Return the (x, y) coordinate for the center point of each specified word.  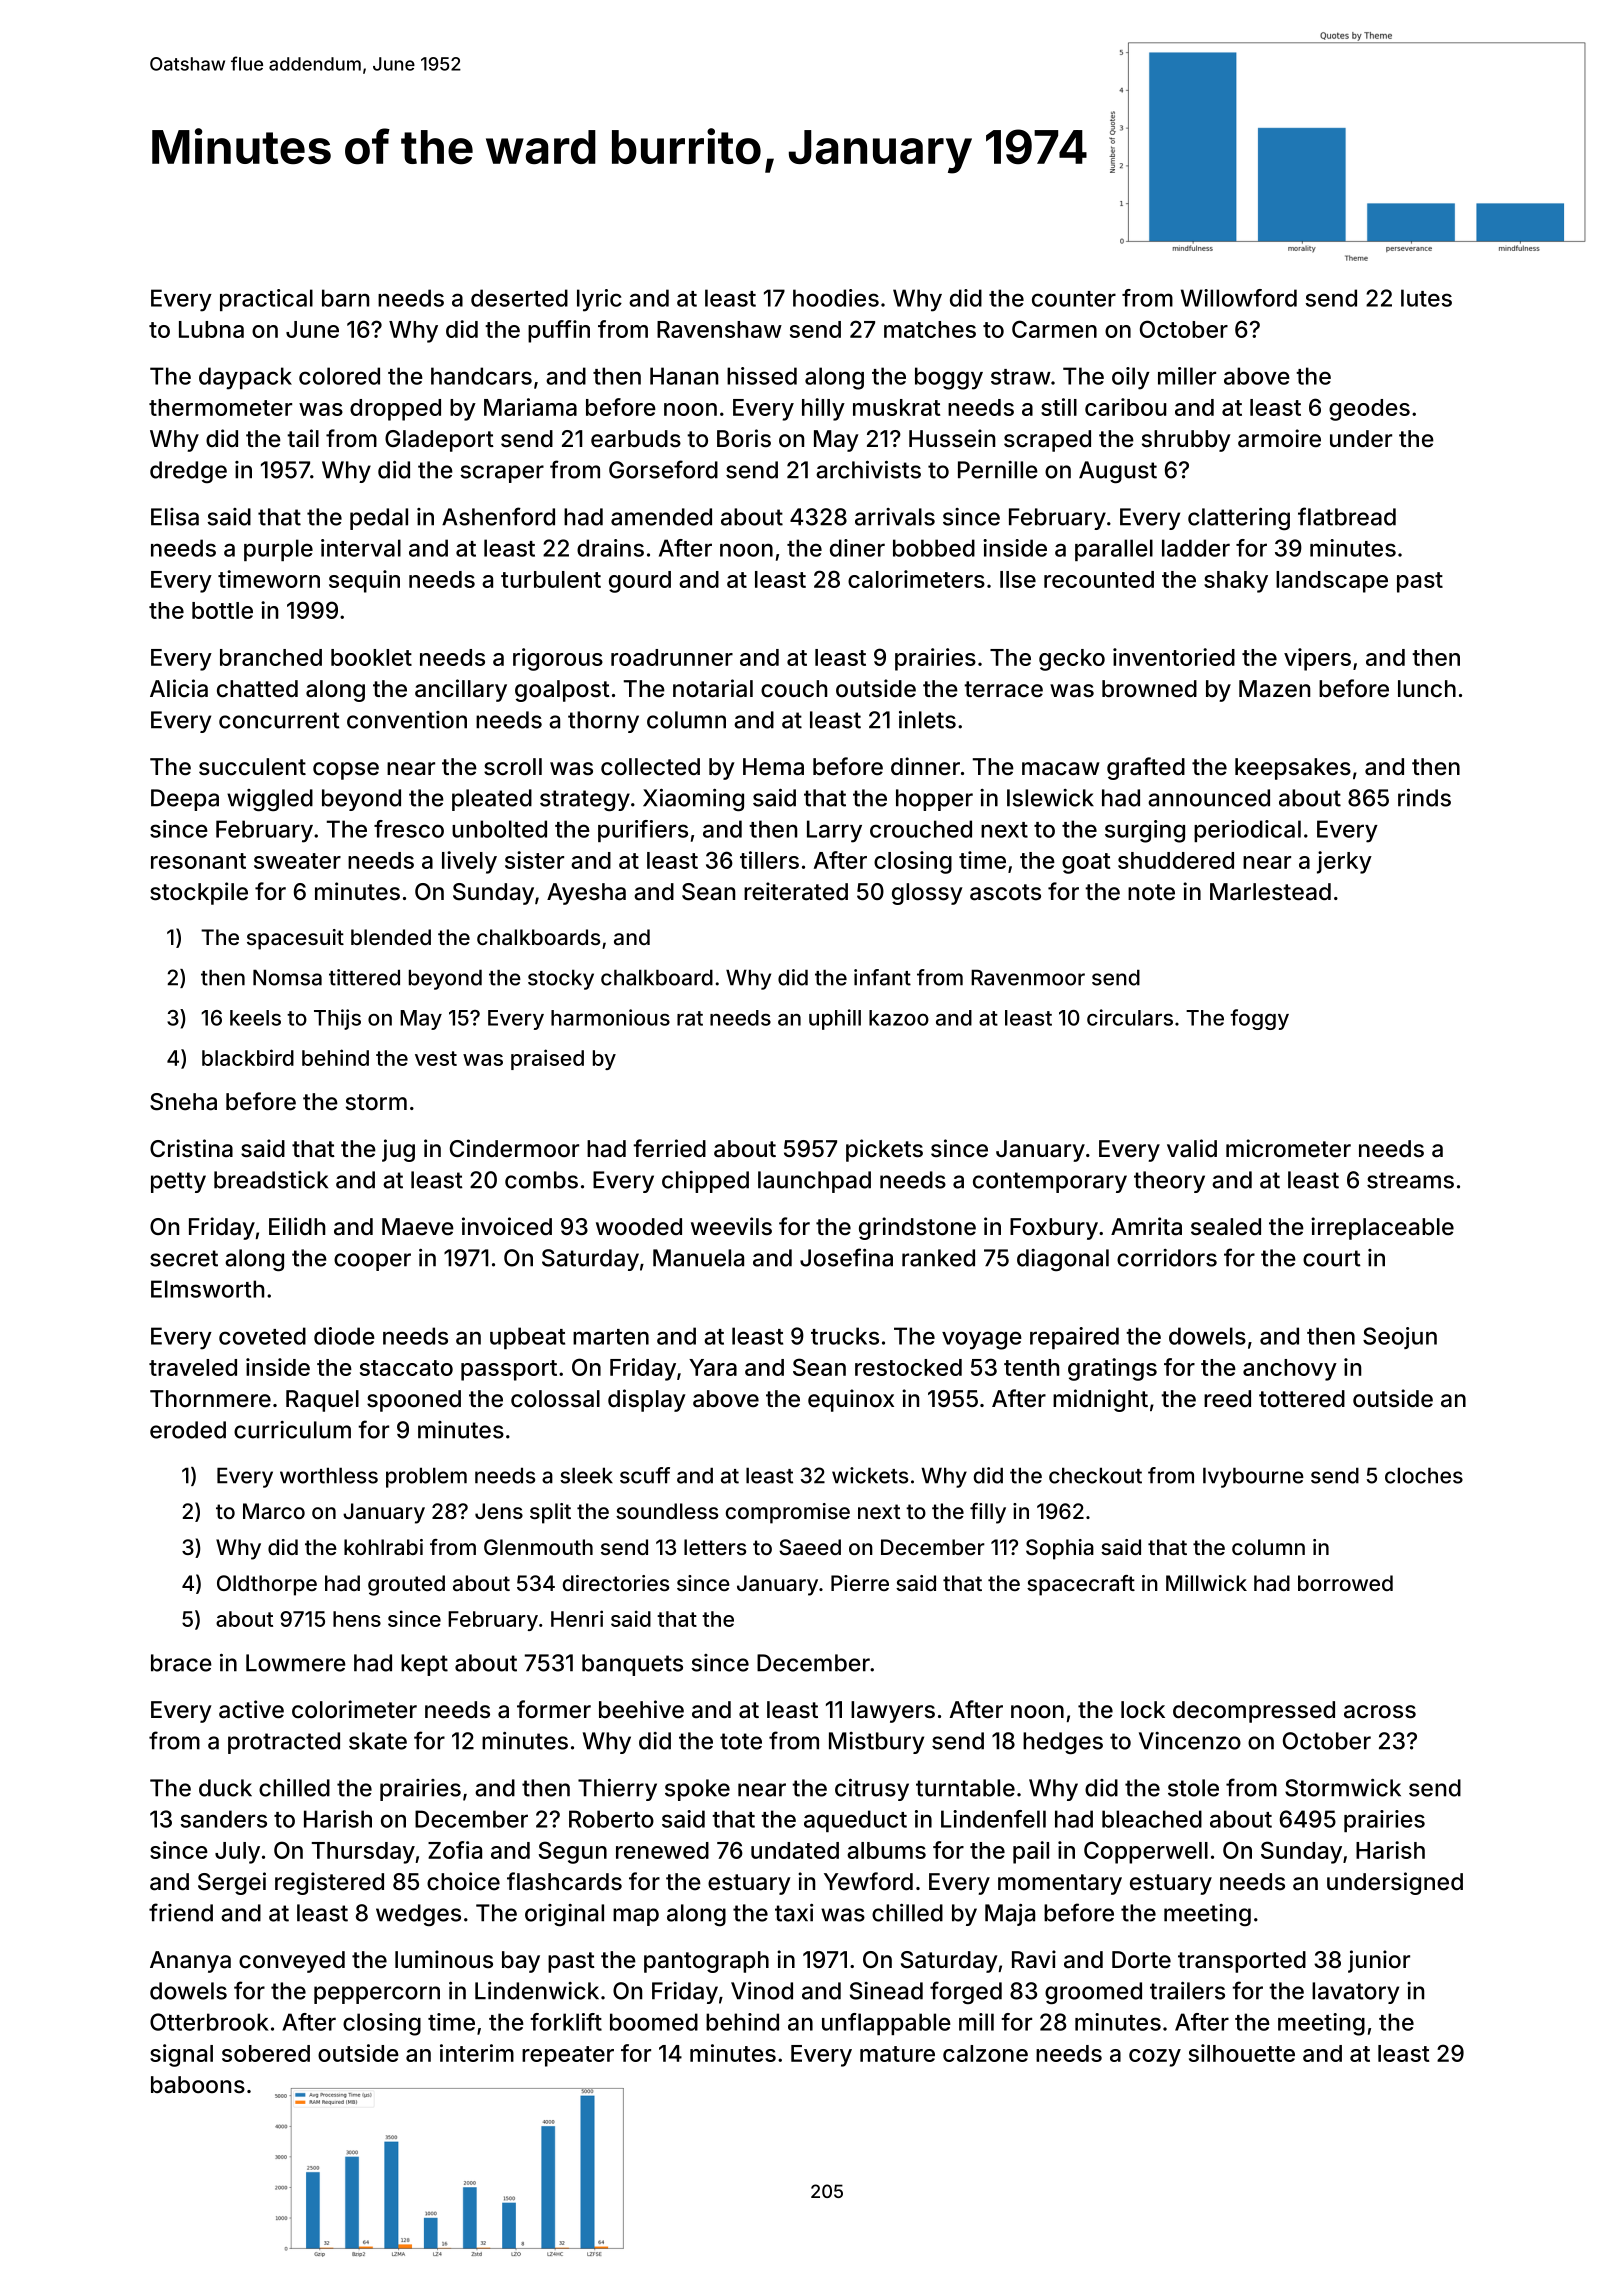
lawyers (893, 1712)
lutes (1426, 298)
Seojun (1400, 1338)
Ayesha (586, 894)
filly (988, 1513)
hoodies (836, 298)
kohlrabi (383, 1547)
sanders (224, 1819)
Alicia (179, 688)
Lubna (211, 329)
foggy (1259, 1019)
